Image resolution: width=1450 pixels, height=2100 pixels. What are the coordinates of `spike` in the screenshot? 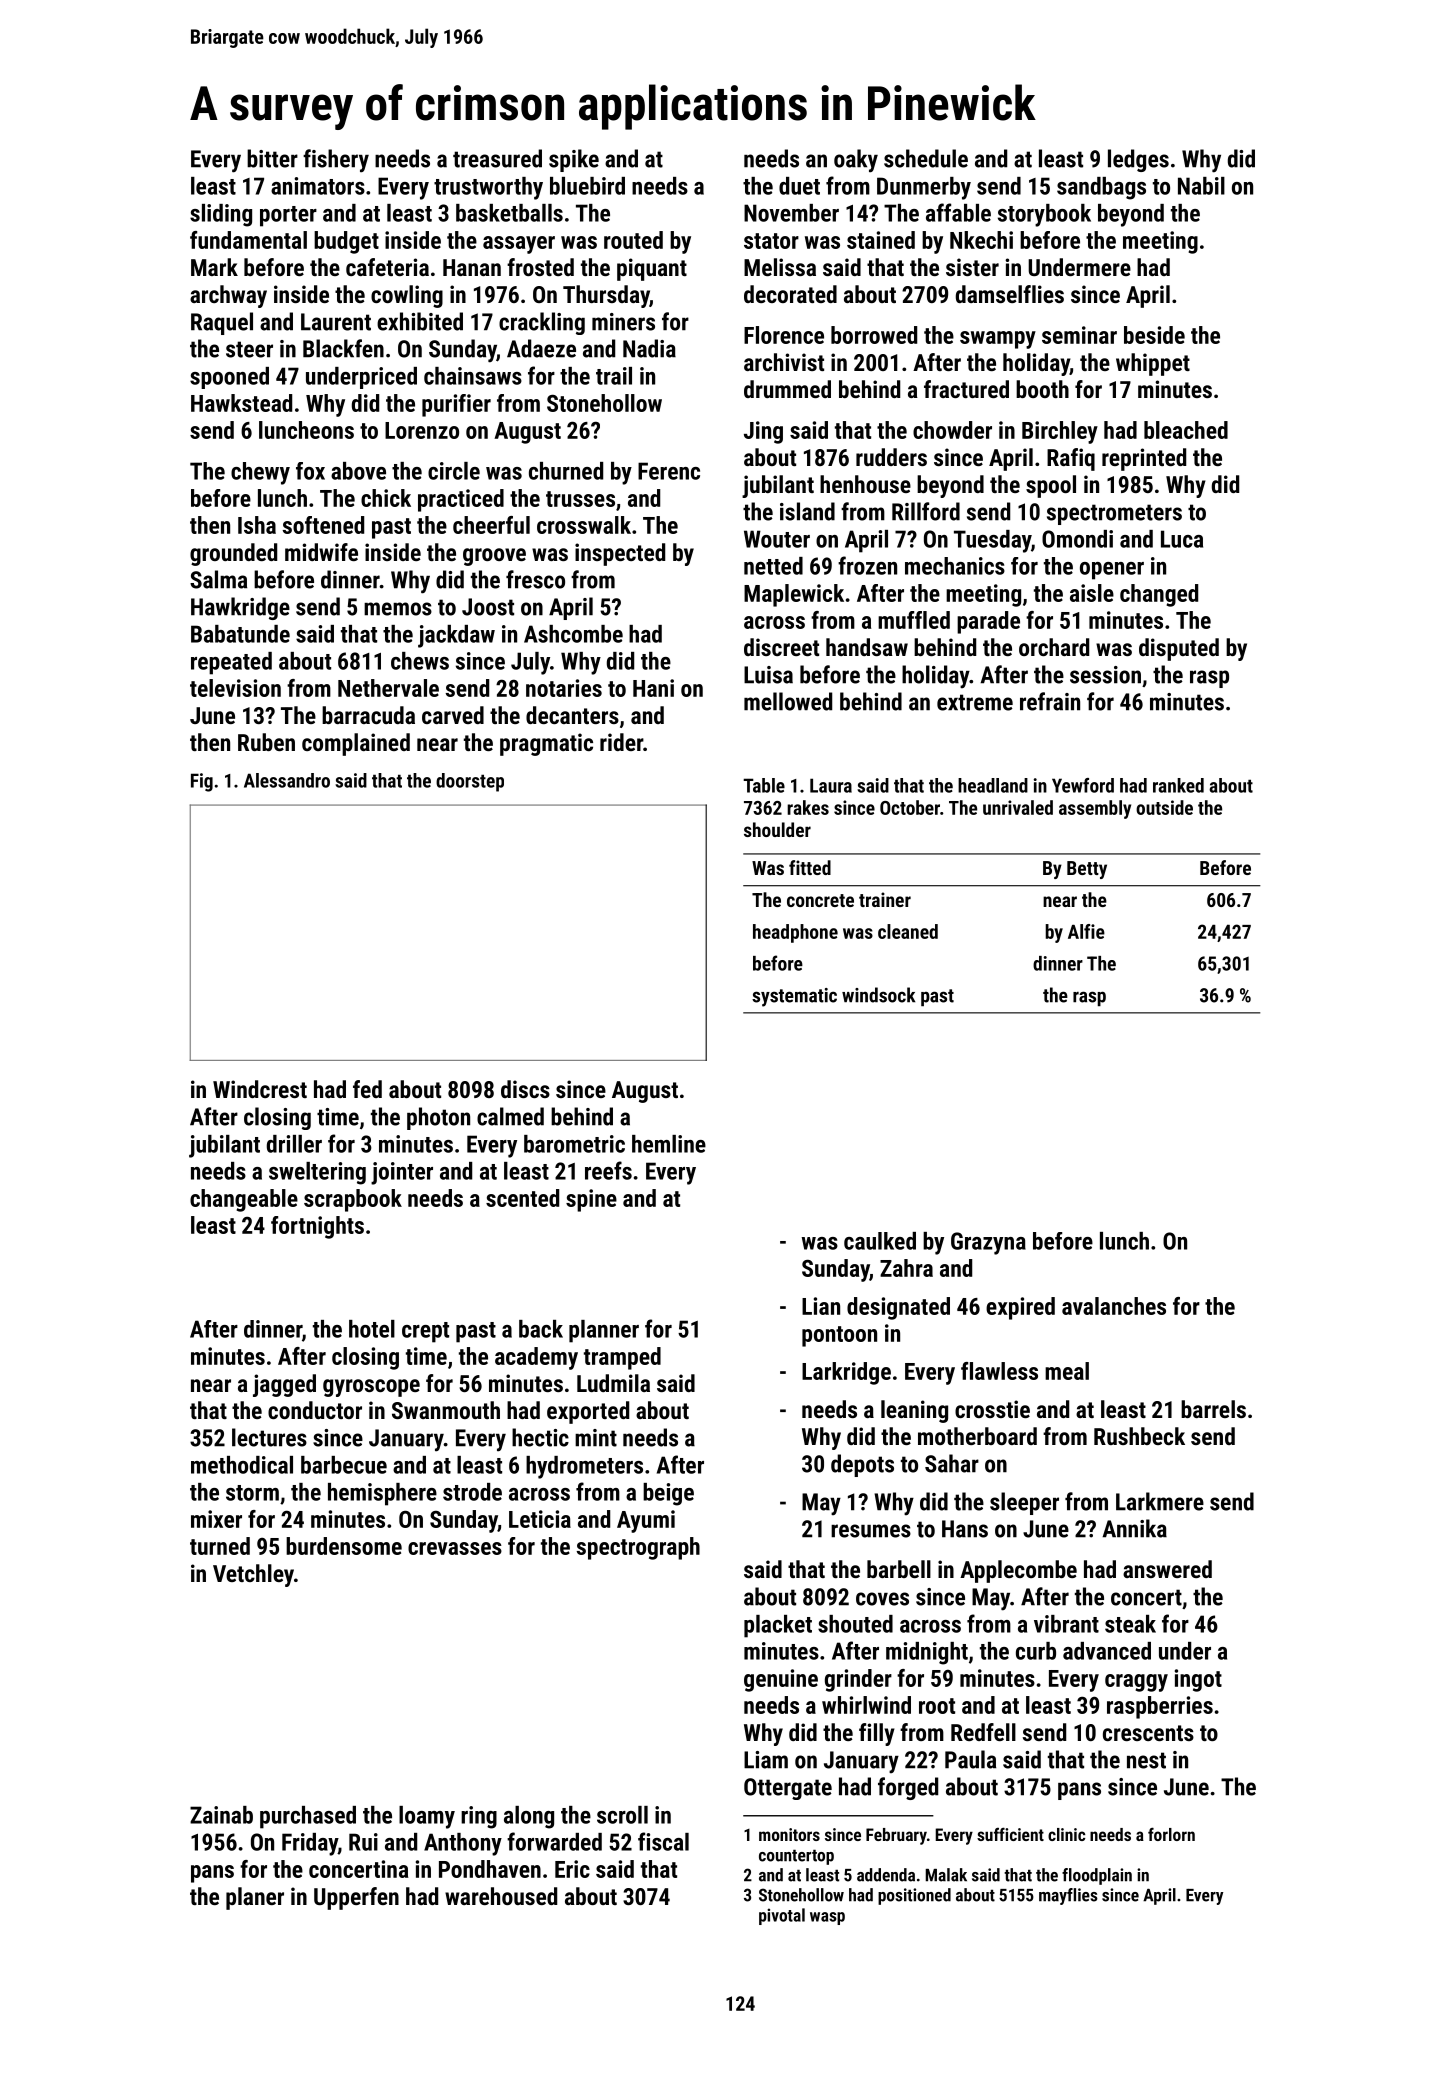 It's located at (574, 160).
